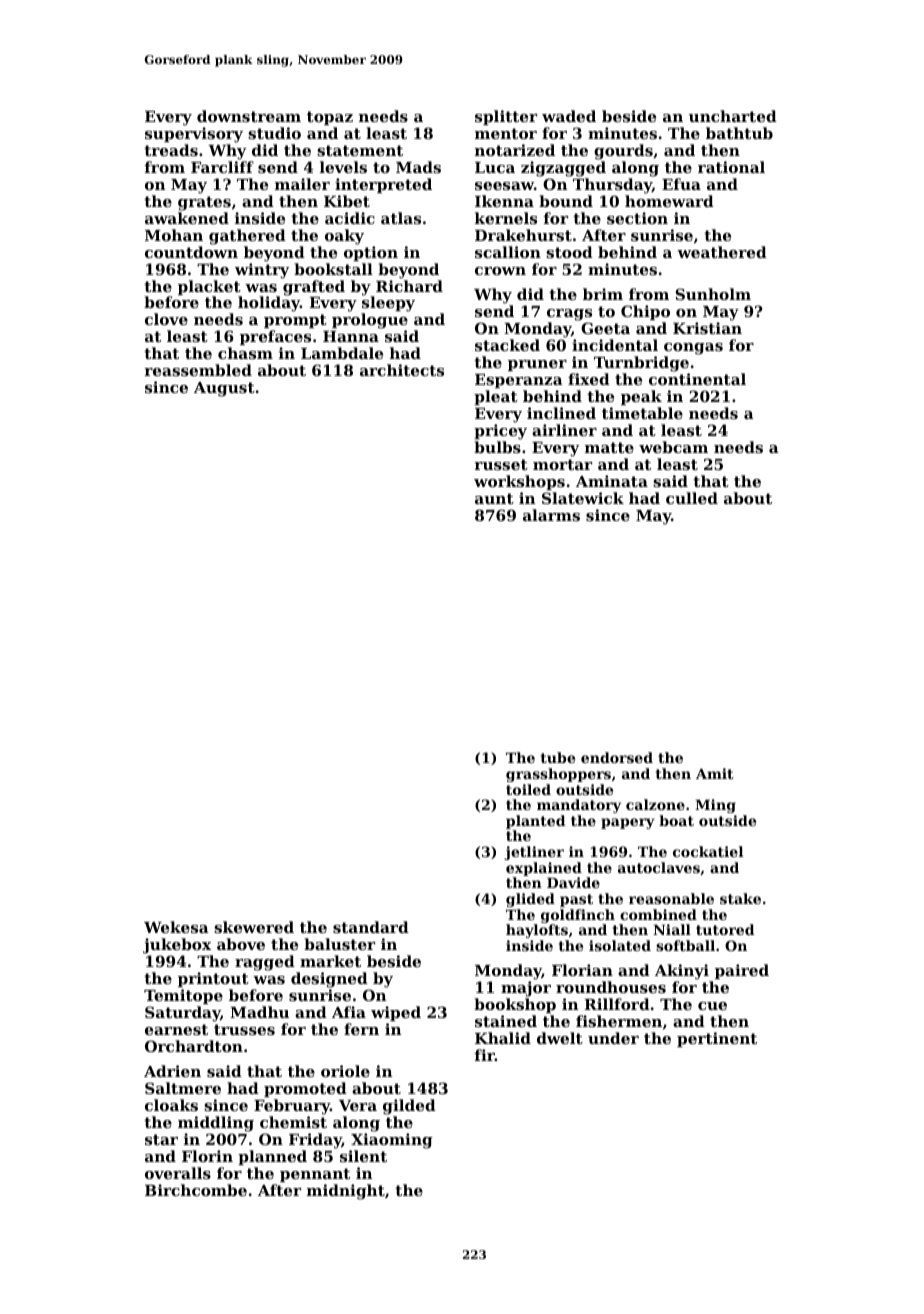 The height and width of the screenshot is (1314, 924). What do you see at coordinates (196, 1190) in the screenshot?
I see `Birchcombe` at bounding box center [196, 1190].
